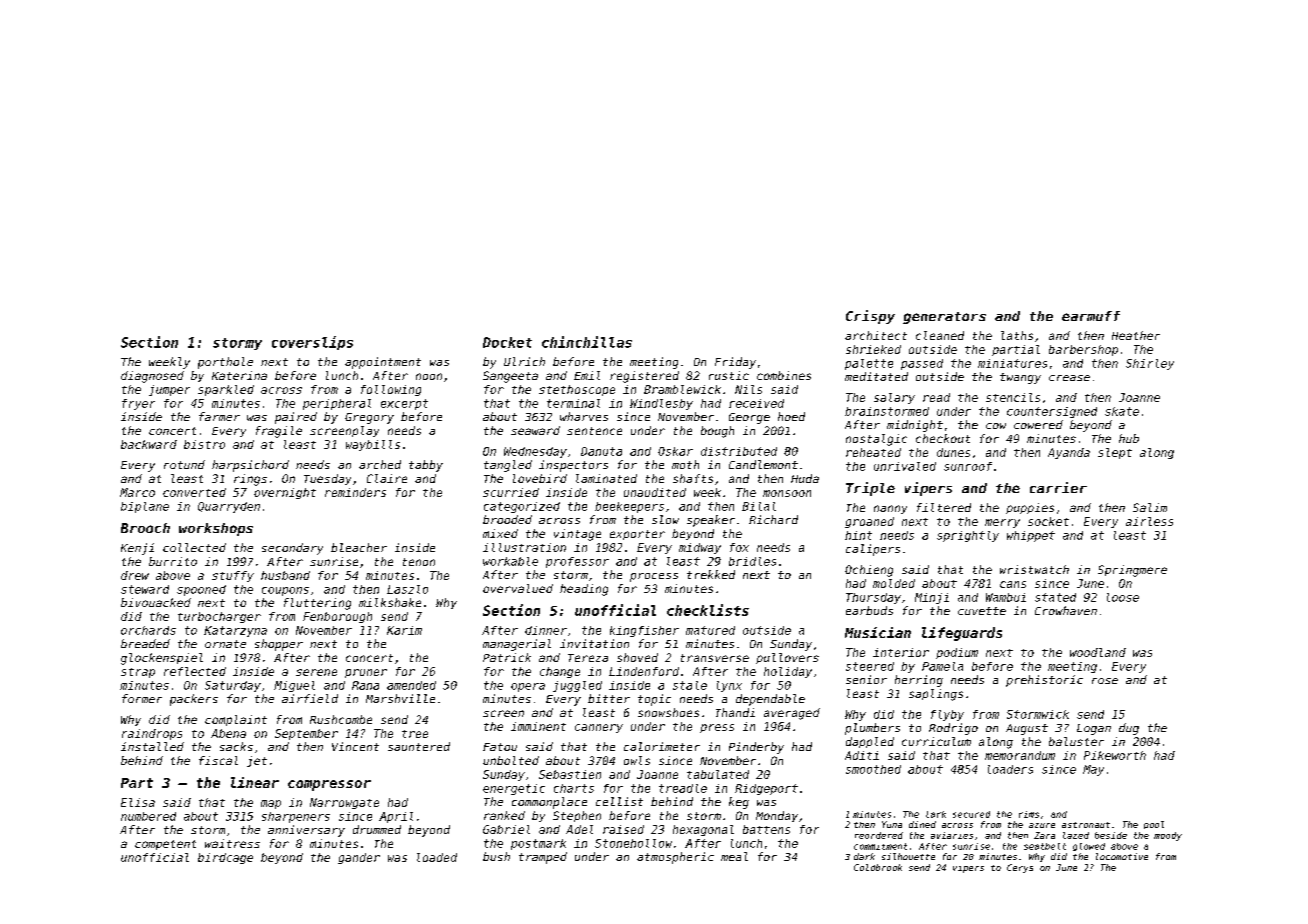 The image size is (1308, 924). I want to click on Windlesby, so click(661, 404).
